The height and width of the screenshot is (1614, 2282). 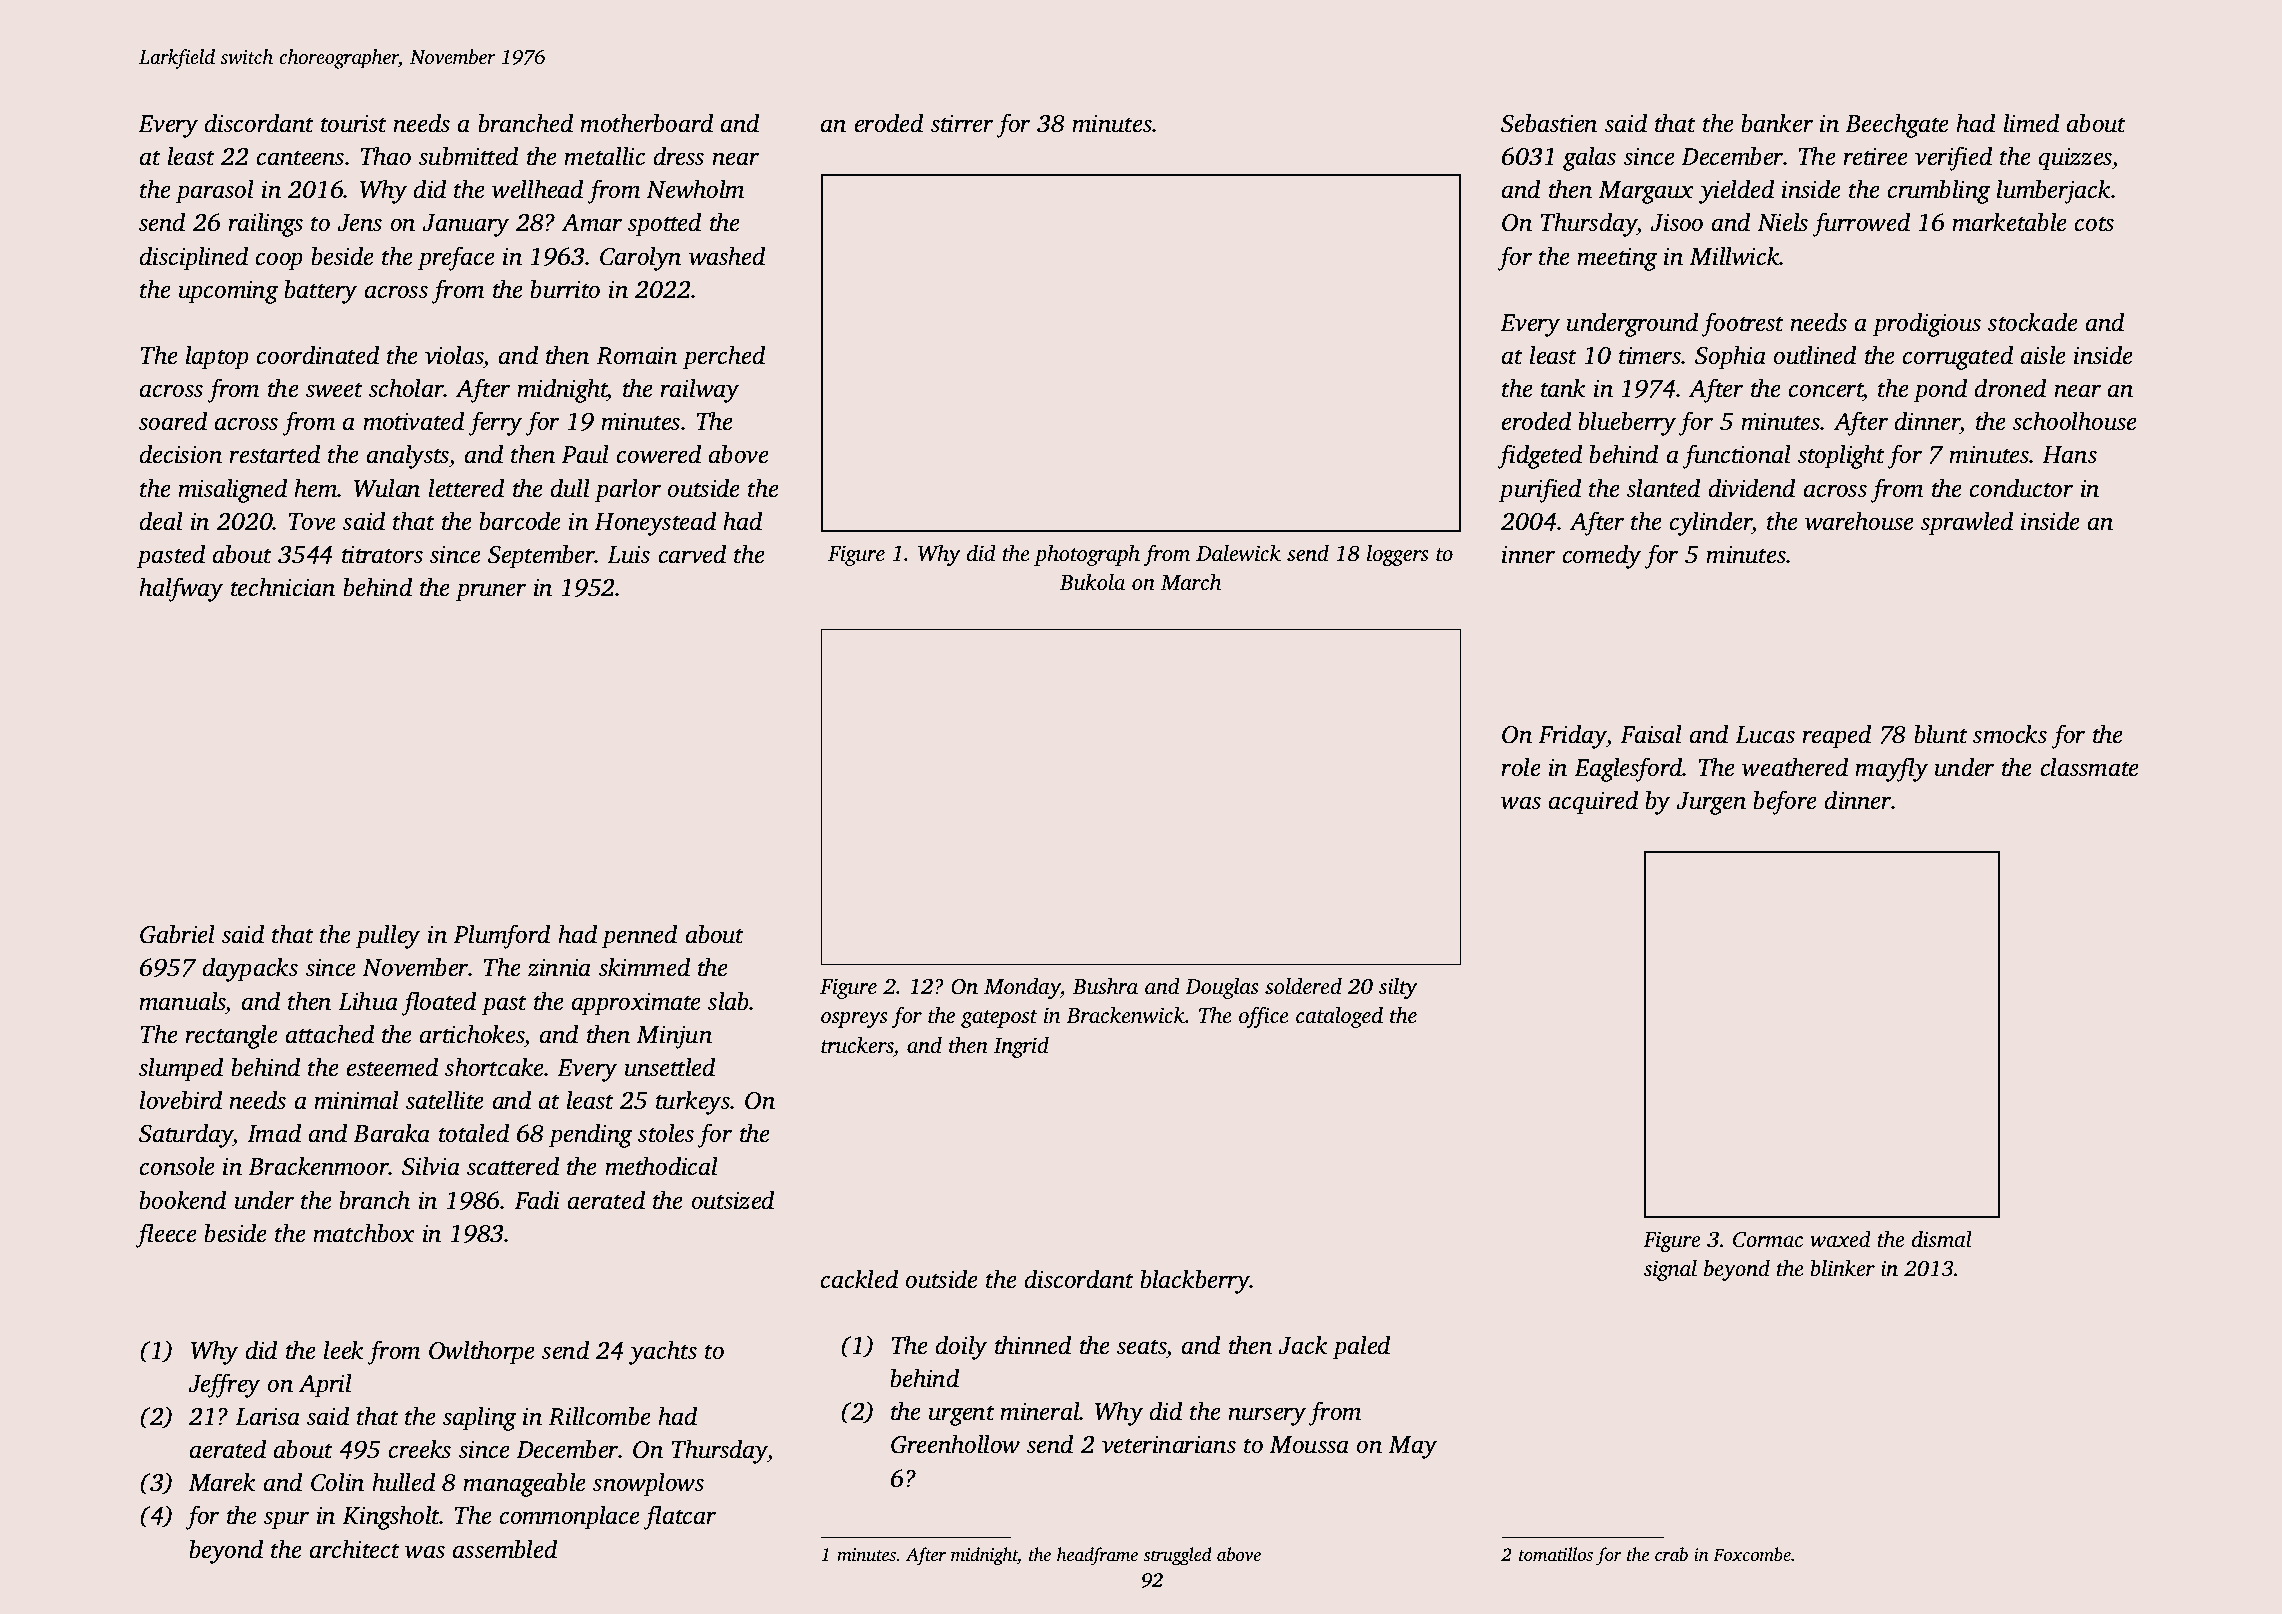 What do you see at coordinates (1097, 1556) in the screenshot?
I see `headframe` at bounding box center [1097, 1556].
